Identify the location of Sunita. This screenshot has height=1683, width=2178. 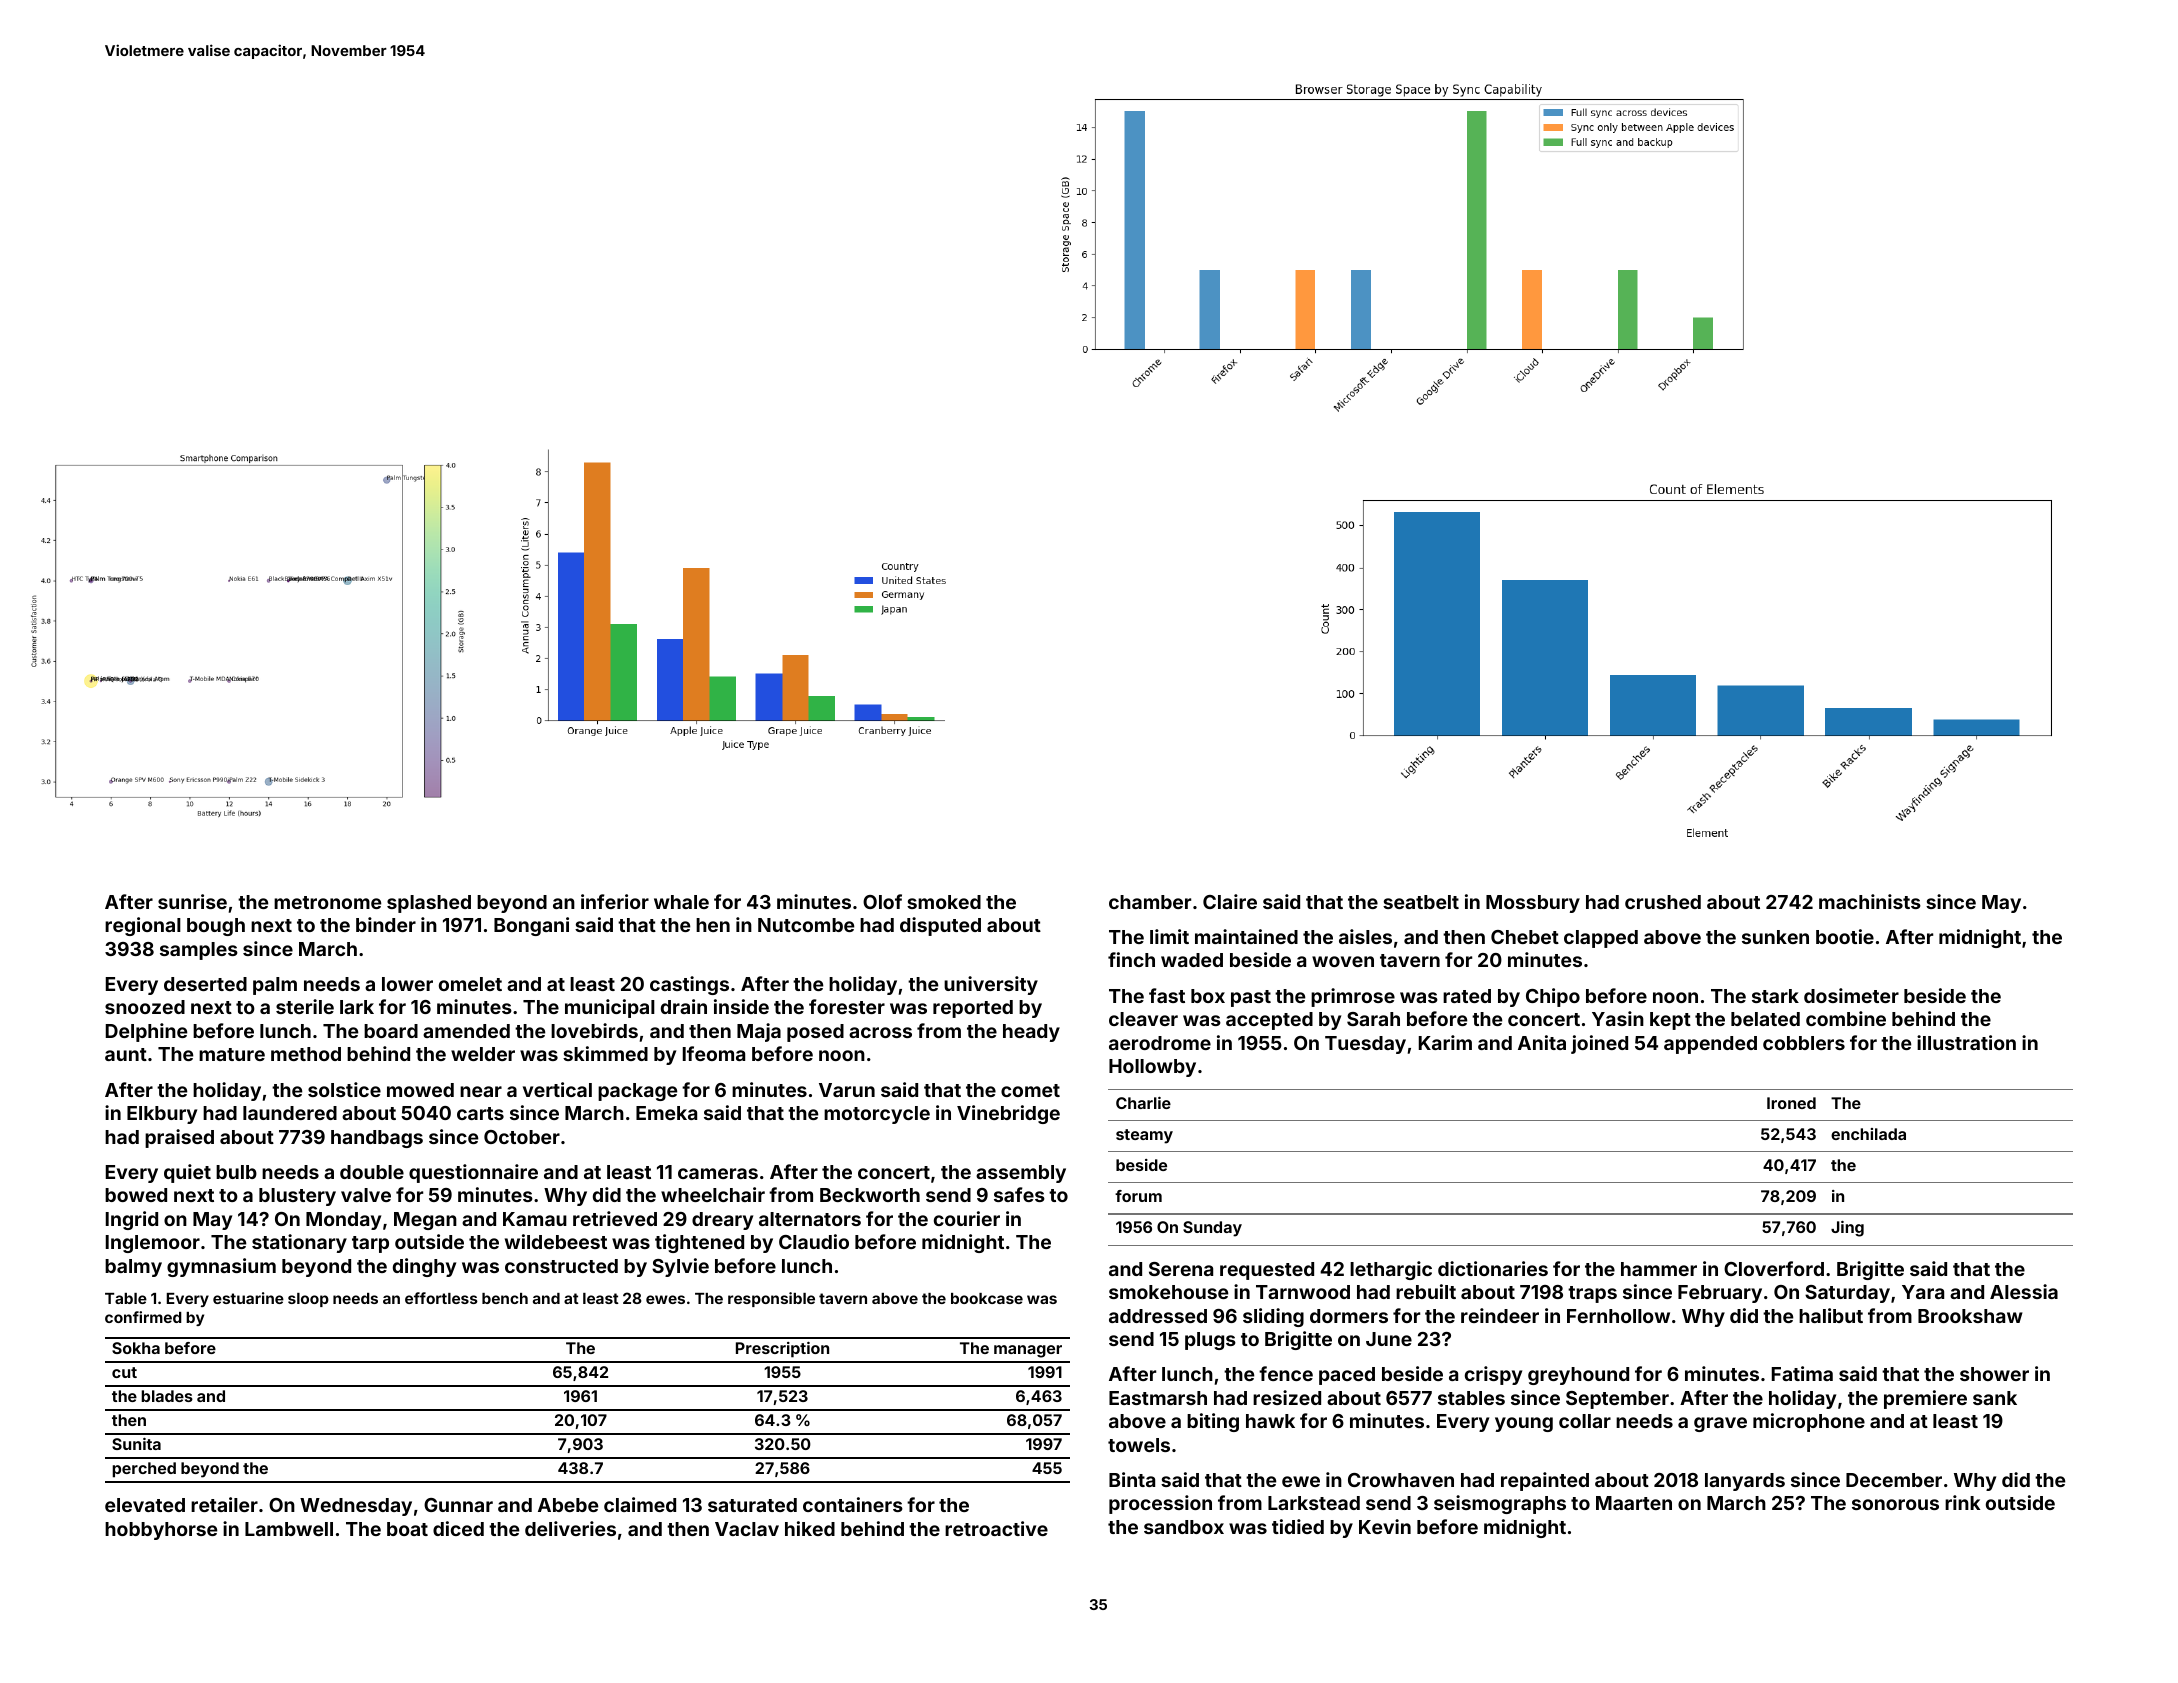
(136, 1444).
